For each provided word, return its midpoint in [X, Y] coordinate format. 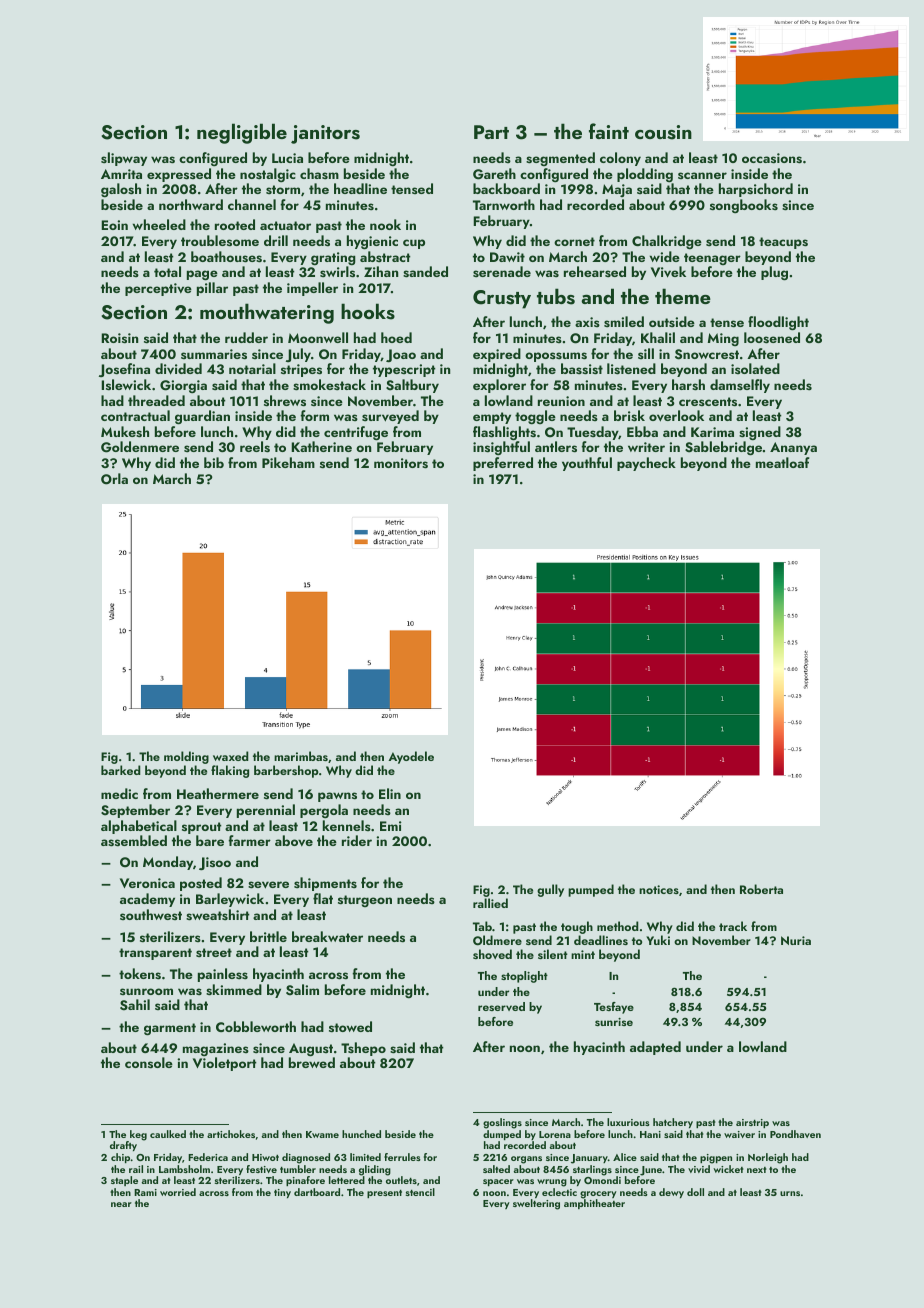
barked [121, 770]
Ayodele [411, 757]
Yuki [658, 940]
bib [214, 462]
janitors [325, 134]
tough [577, 927]
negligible [242, 133]
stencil [420, 1192]
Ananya [793, 448]
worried [178, 1192]
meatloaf [783, 462]
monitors [401, 463]
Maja [617, 190]
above [294, 840]
